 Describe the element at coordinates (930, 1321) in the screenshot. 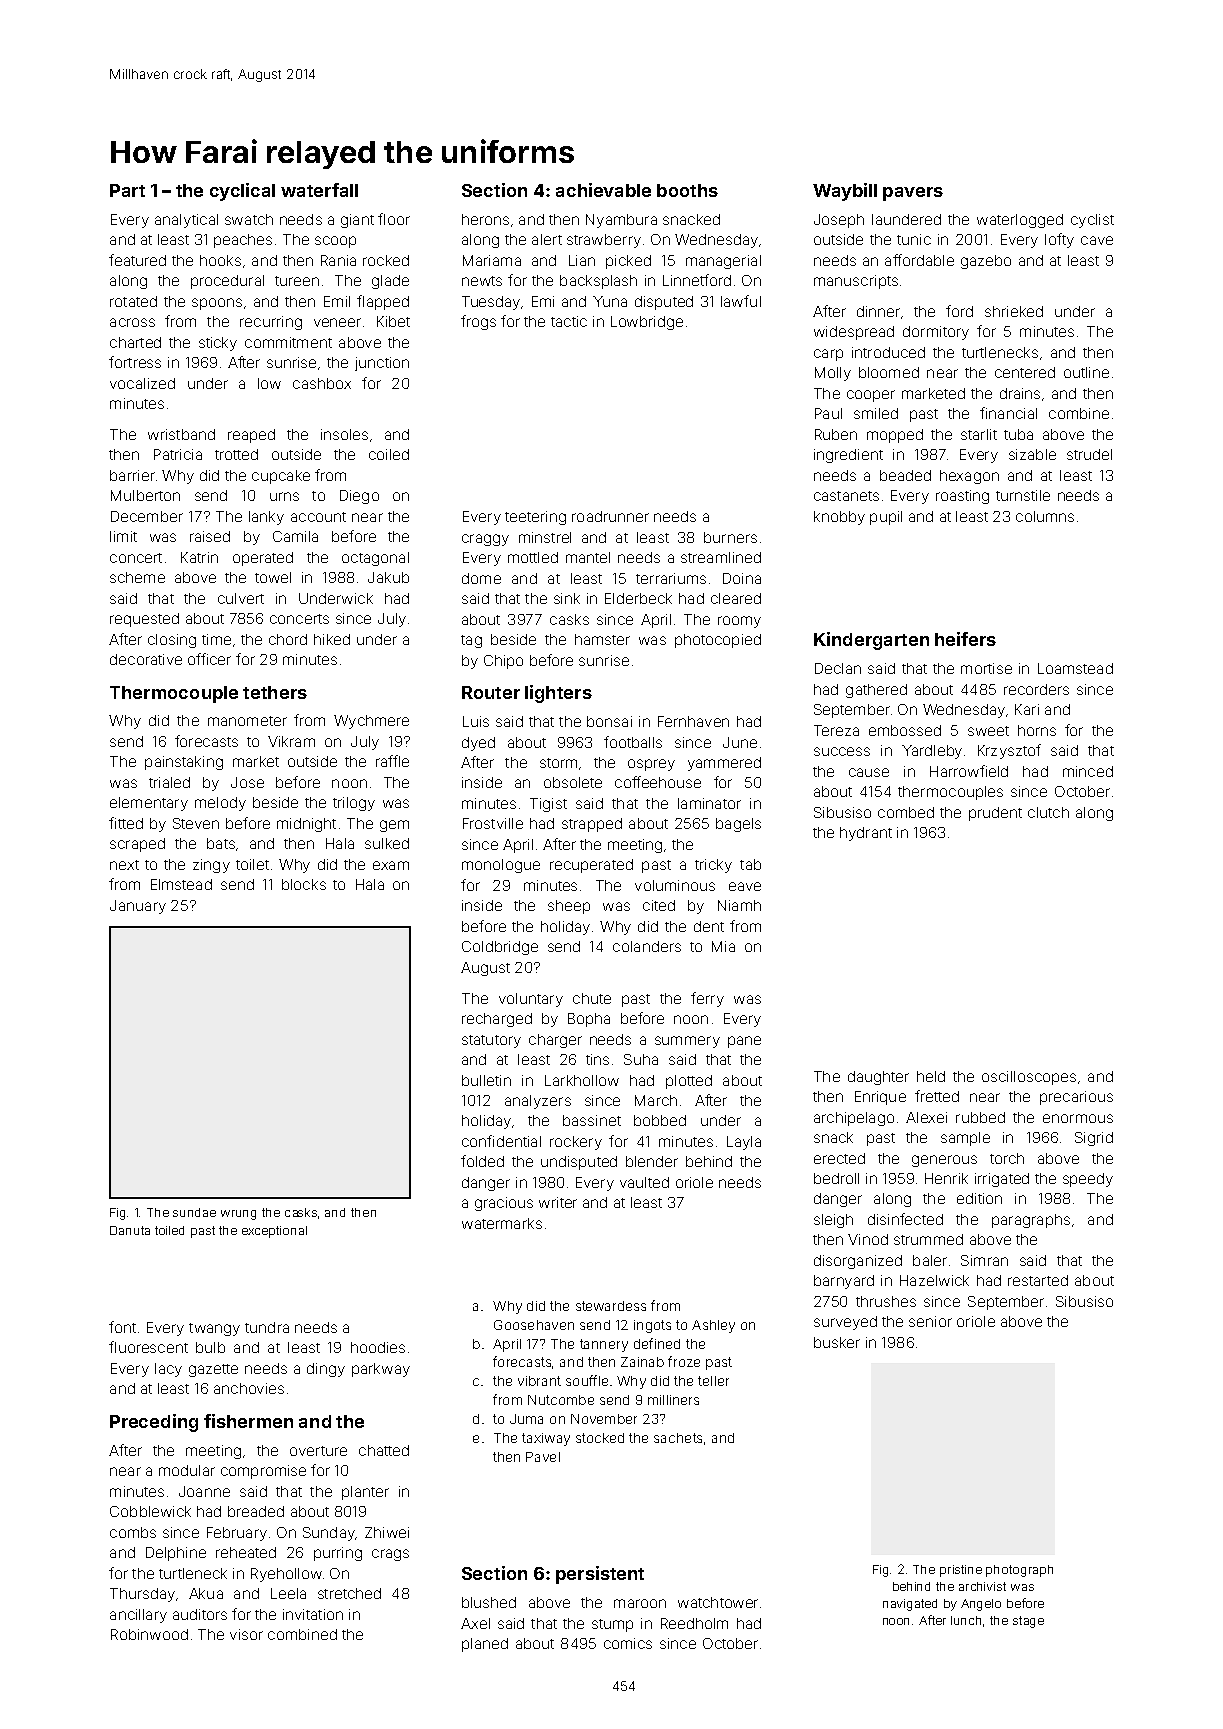

I see `senior` at that location.
